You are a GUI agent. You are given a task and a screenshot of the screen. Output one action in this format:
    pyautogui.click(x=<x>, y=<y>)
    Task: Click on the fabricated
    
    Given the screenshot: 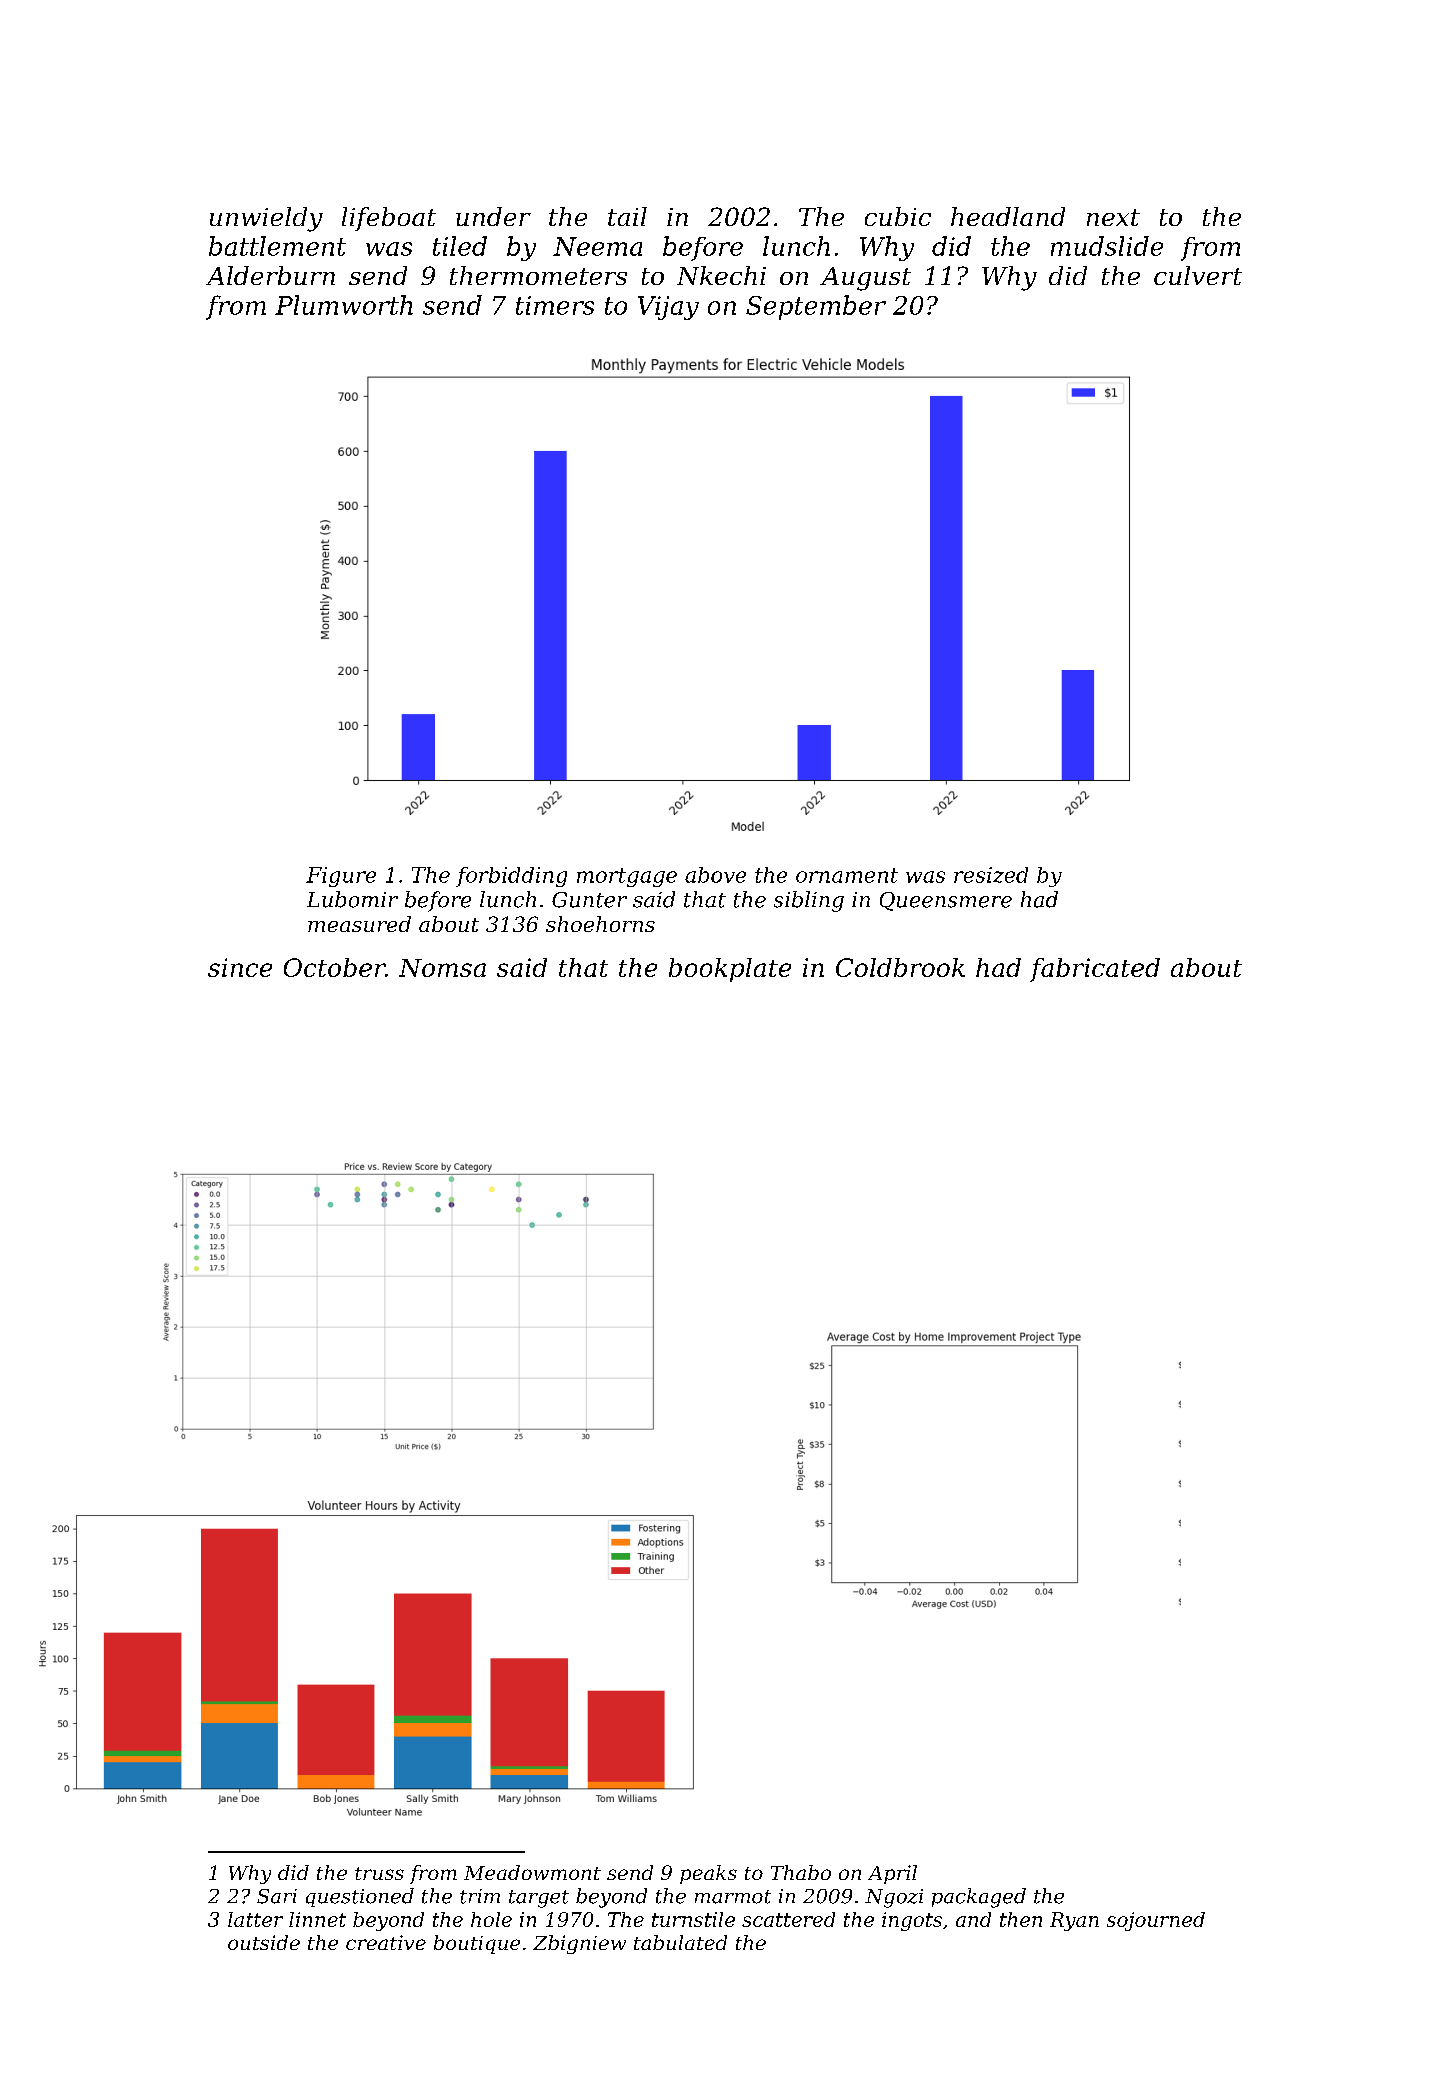 What is the action you would take?
    pyautogui.click(x=1095, y=970)
